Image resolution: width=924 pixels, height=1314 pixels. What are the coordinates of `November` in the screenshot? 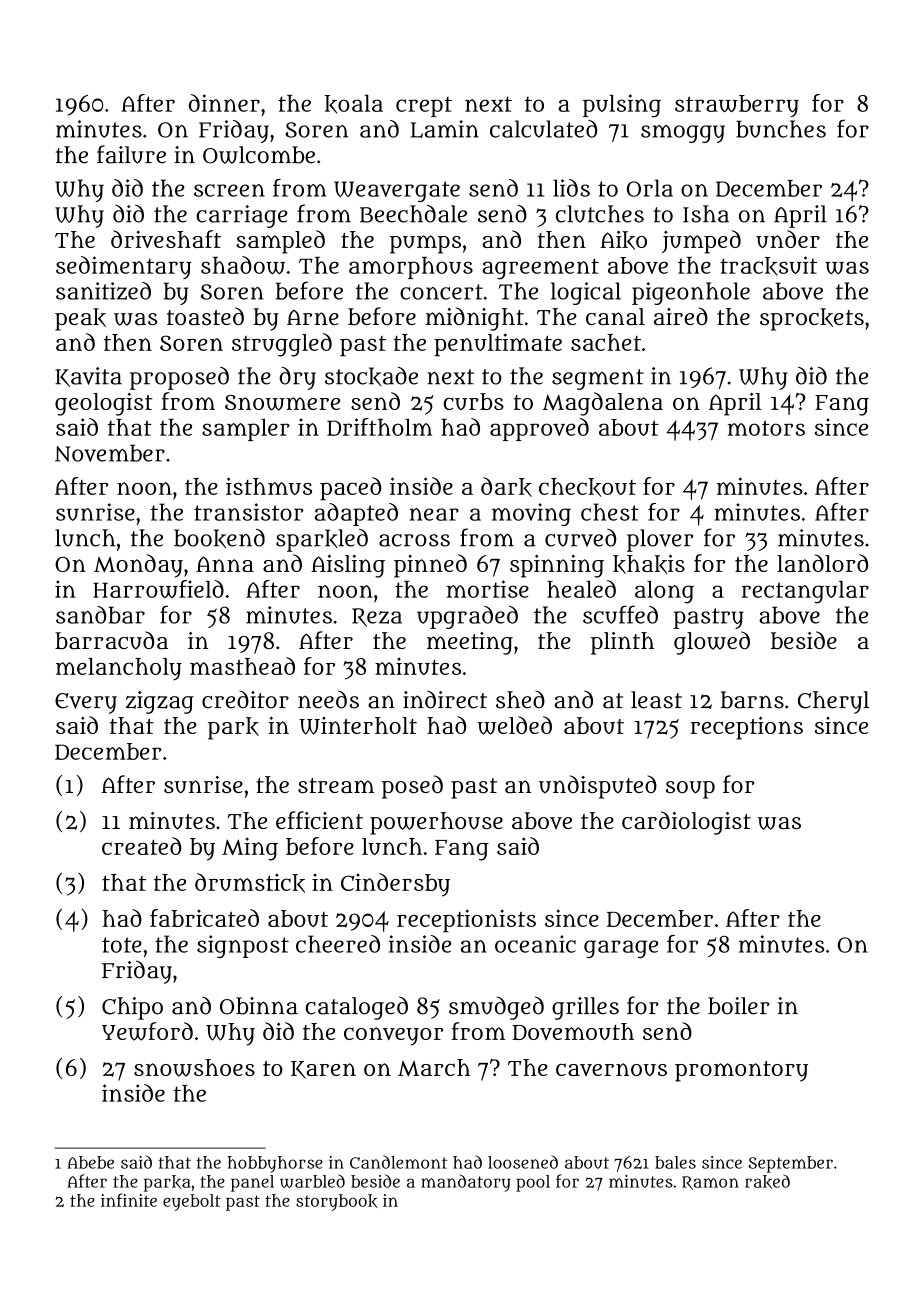 It's located at (110, 453).
